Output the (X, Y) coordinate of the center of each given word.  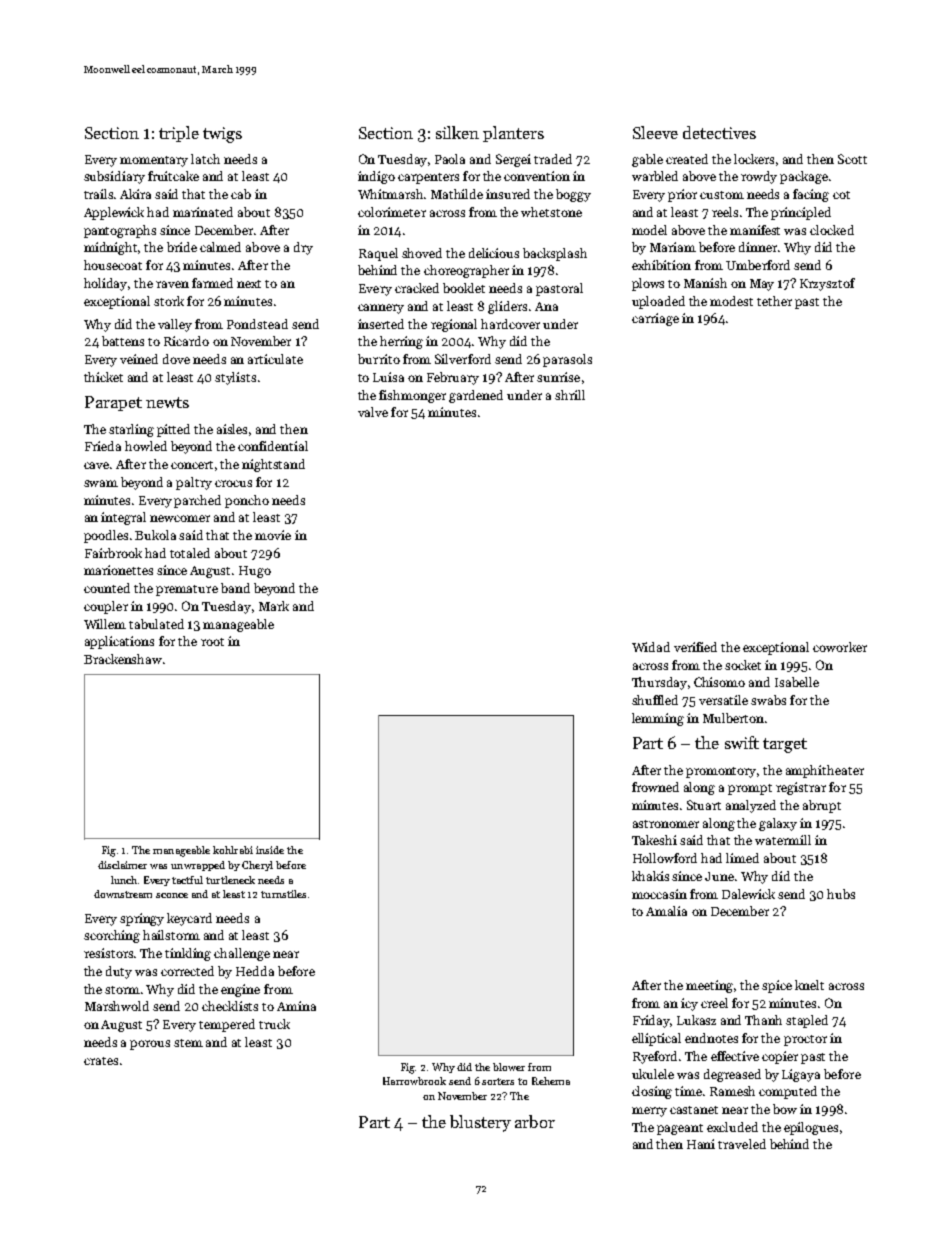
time (688, 1091)
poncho (247, 501)
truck (274, 1024)
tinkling (188, 954)
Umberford (758, 265)
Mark (274, 606)
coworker (840, 647)
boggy (573, 195)
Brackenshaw (123, 659)
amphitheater (825, 771)
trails (99, 194)
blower (509, 1067)
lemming (658, 719)
